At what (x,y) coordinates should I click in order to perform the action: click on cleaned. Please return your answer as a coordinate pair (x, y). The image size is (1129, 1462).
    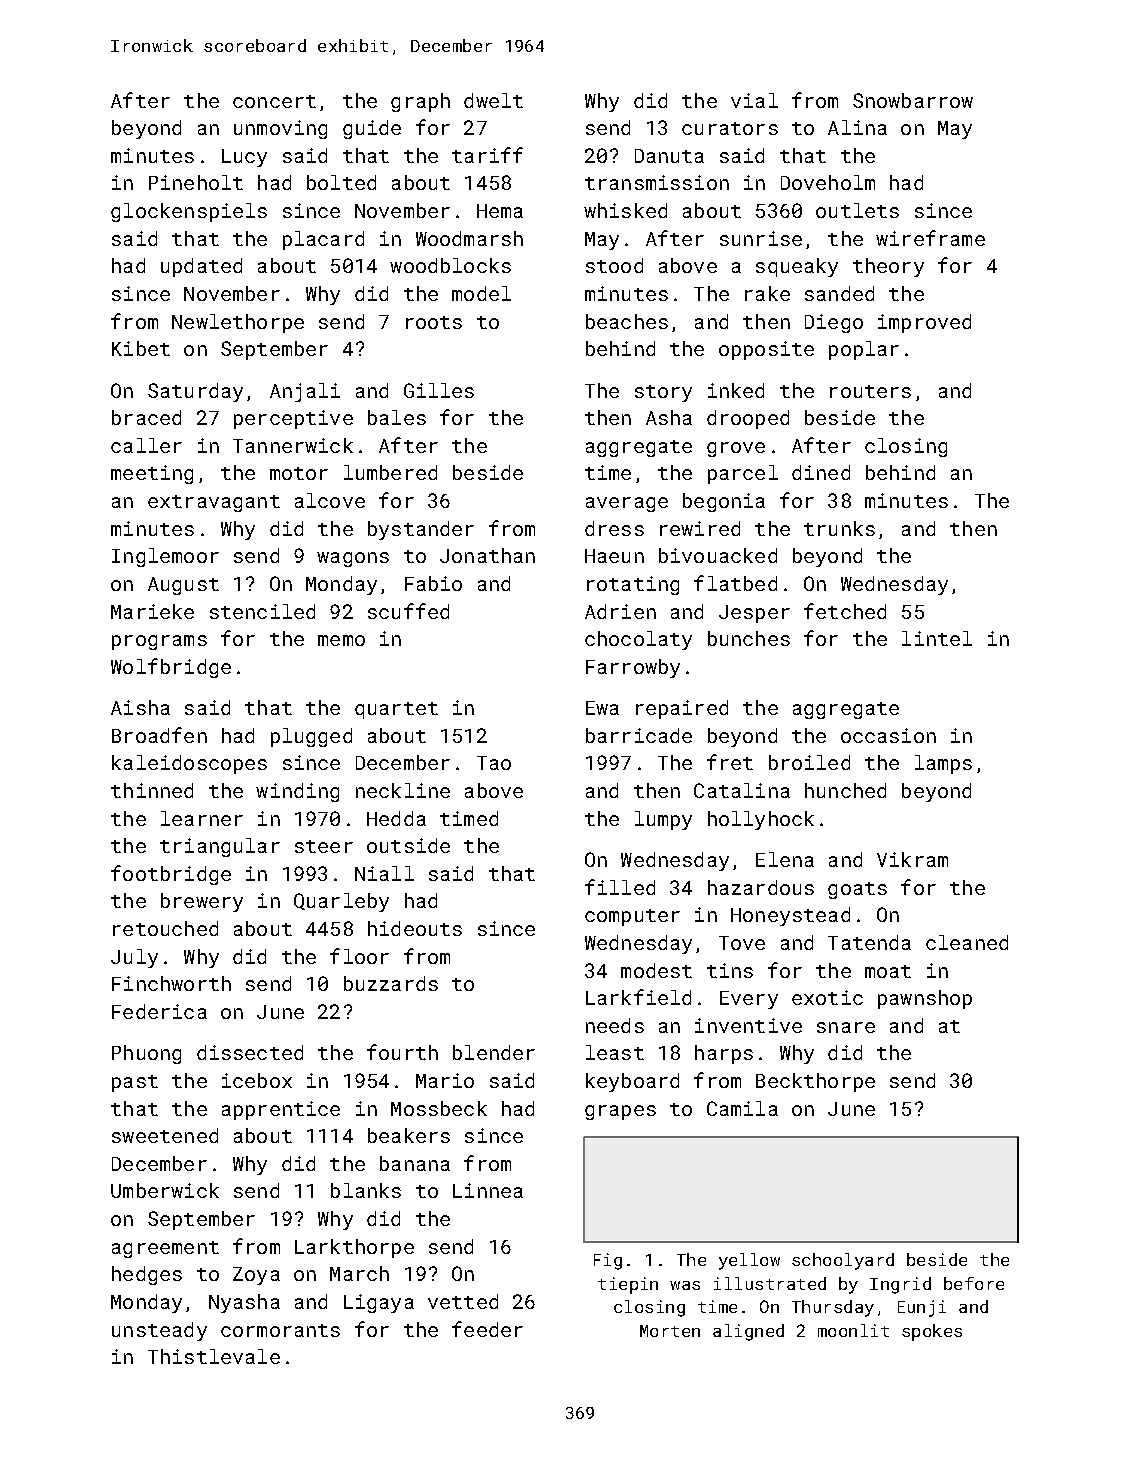
    Looking at the image, I should click on (967, 942).
